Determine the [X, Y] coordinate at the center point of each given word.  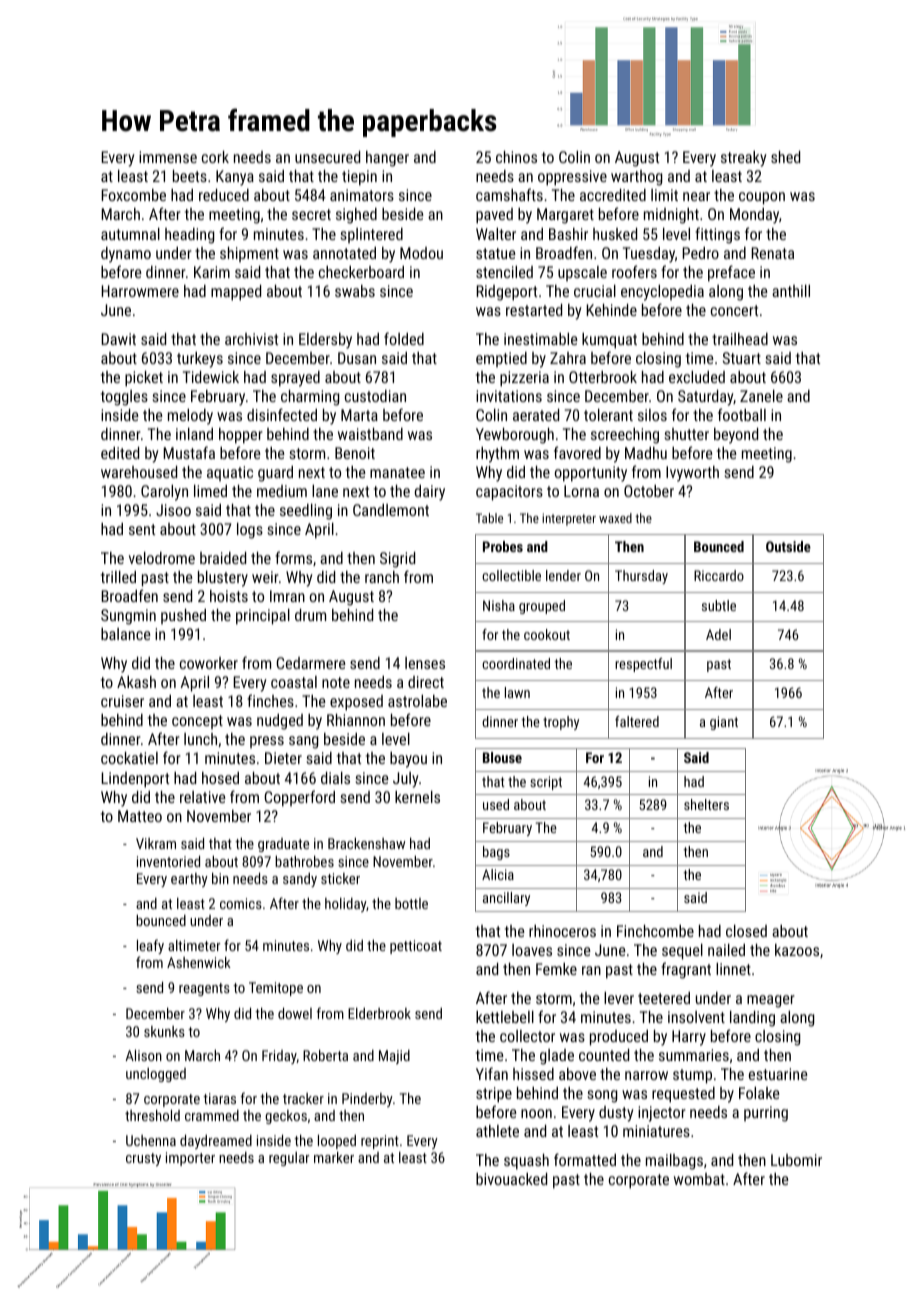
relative [203, 797]
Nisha [499, 605]
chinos [516, 157]
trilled [118, 577]
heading [189, 236]
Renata [772, 253]
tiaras [219, 1098]
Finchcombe [655, 931]
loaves [532, 950]
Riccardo [719, 575]
